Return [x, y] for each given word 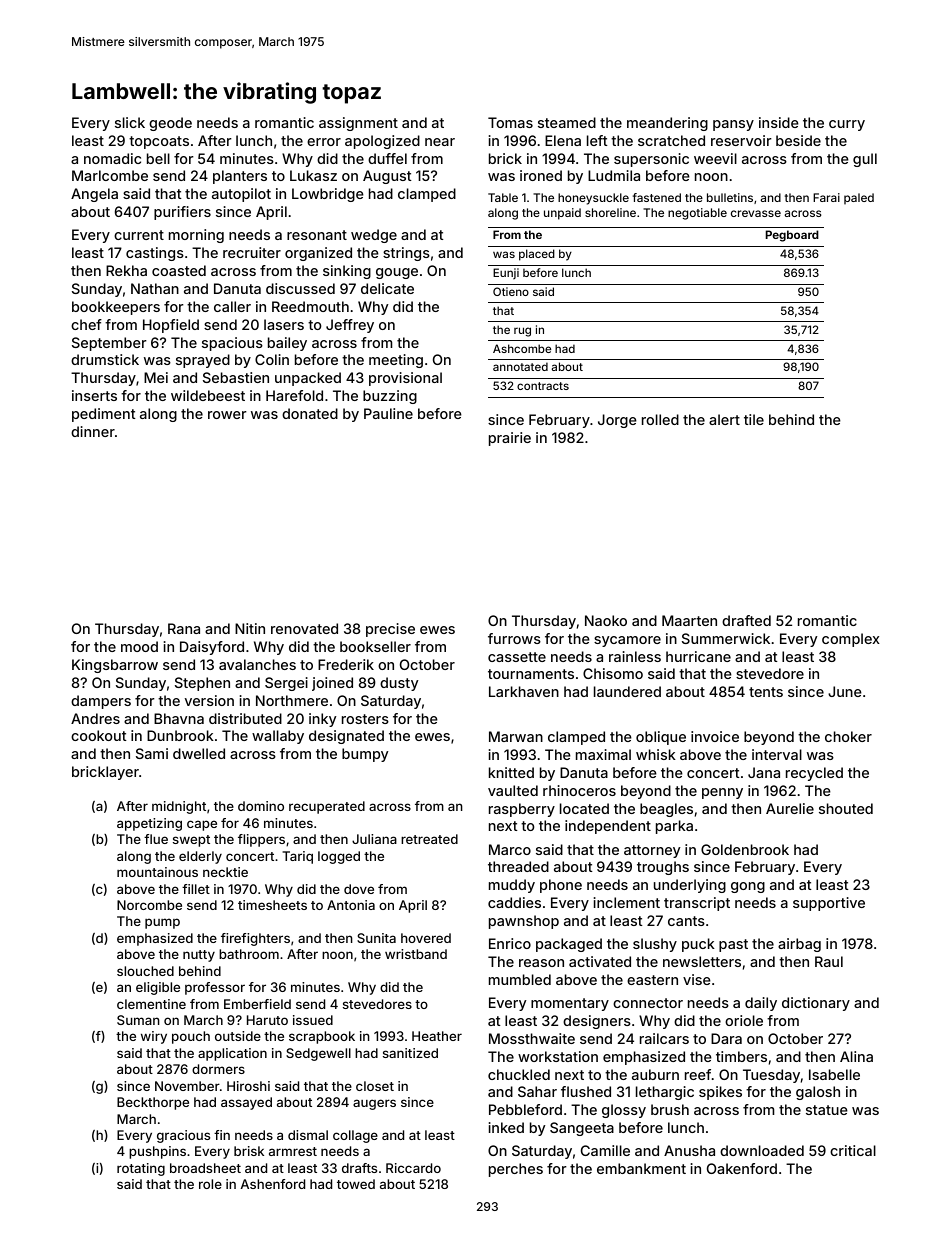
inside [779, 122]
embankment [641, 1168]
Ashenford [273, 1184]
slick [130, 122]
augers [374, 1104]
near [440, 142]
